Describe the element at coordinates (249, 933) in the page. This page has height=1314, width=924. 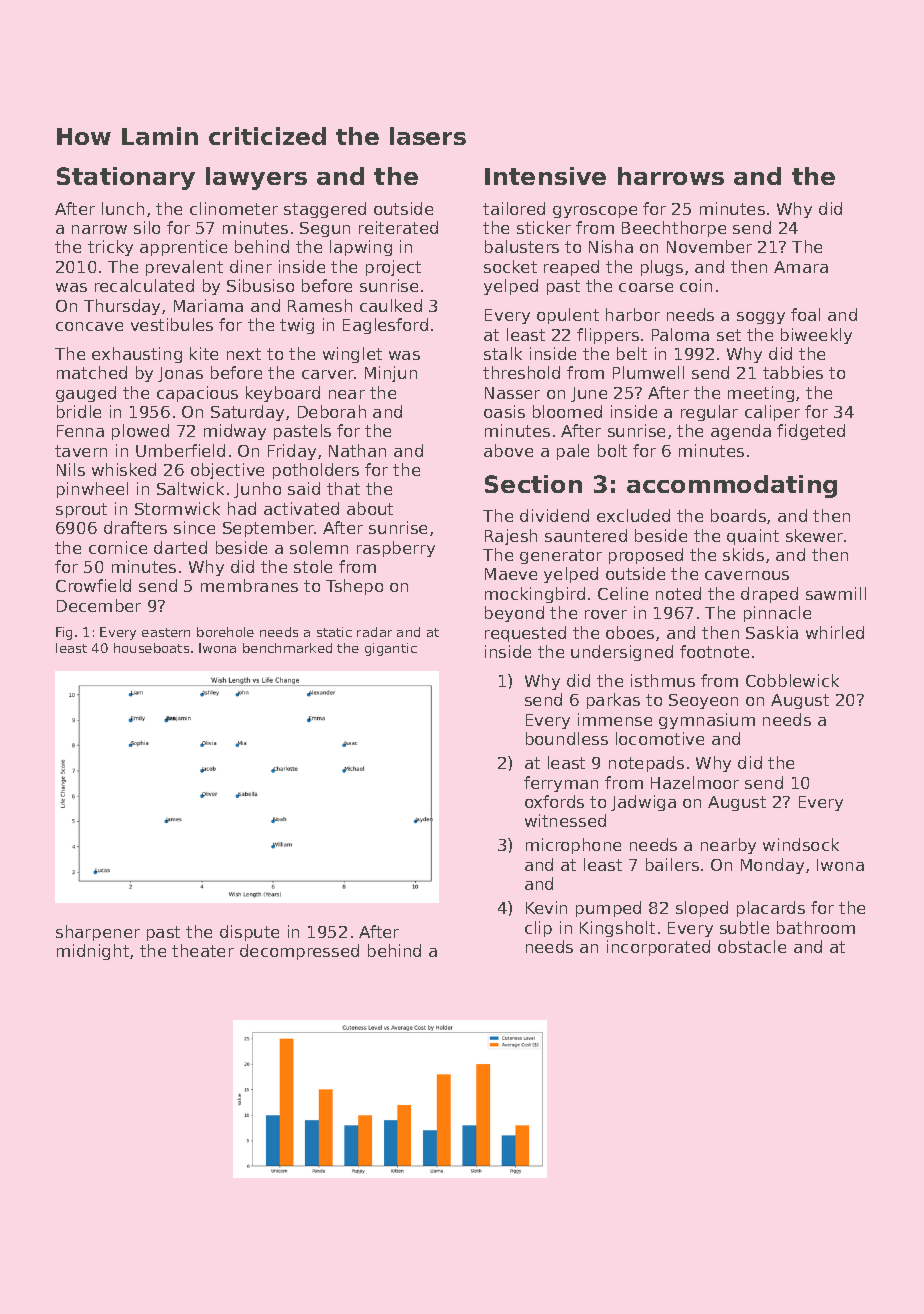
I see `dispute` at that location.
